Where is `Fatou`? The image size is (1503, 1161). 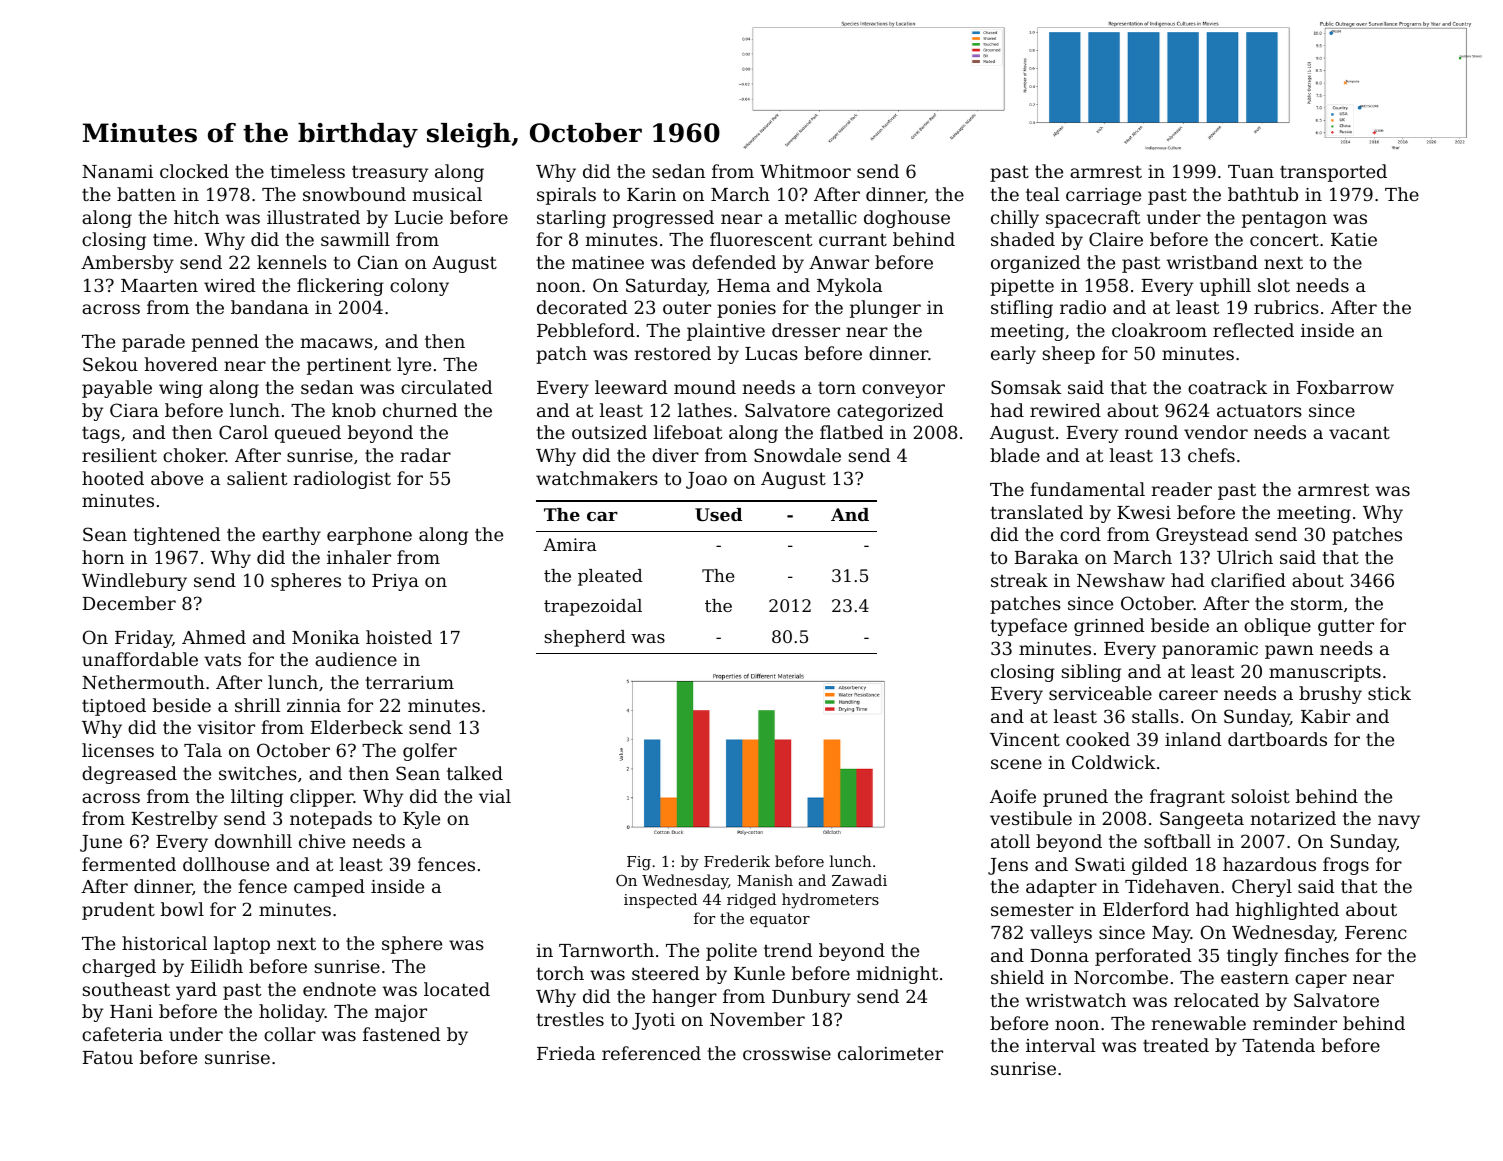 Fatou is located at coordinates (108, 1057).
